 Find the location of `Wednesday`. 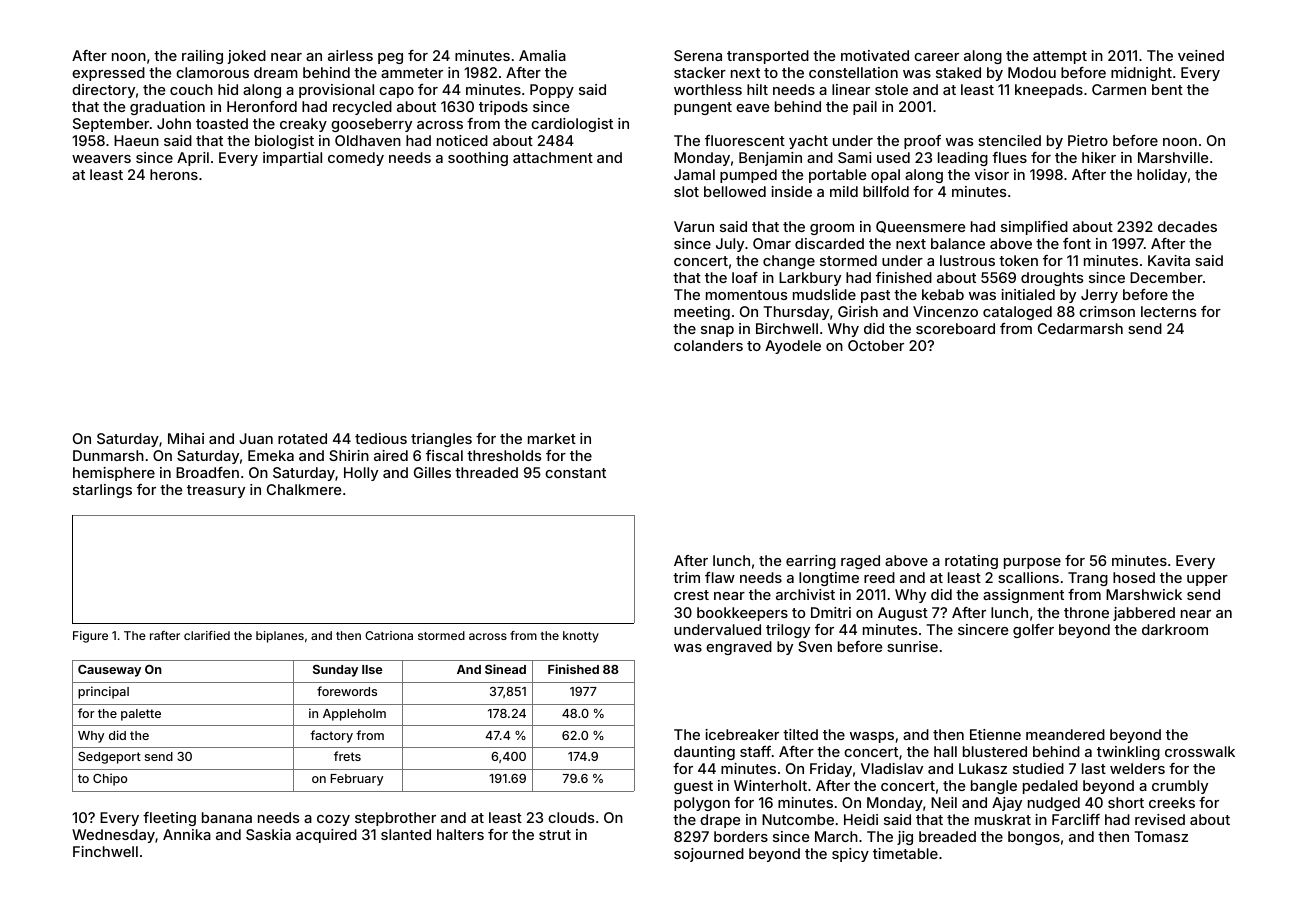

Wednesday is located at coordinates (113, 836).
